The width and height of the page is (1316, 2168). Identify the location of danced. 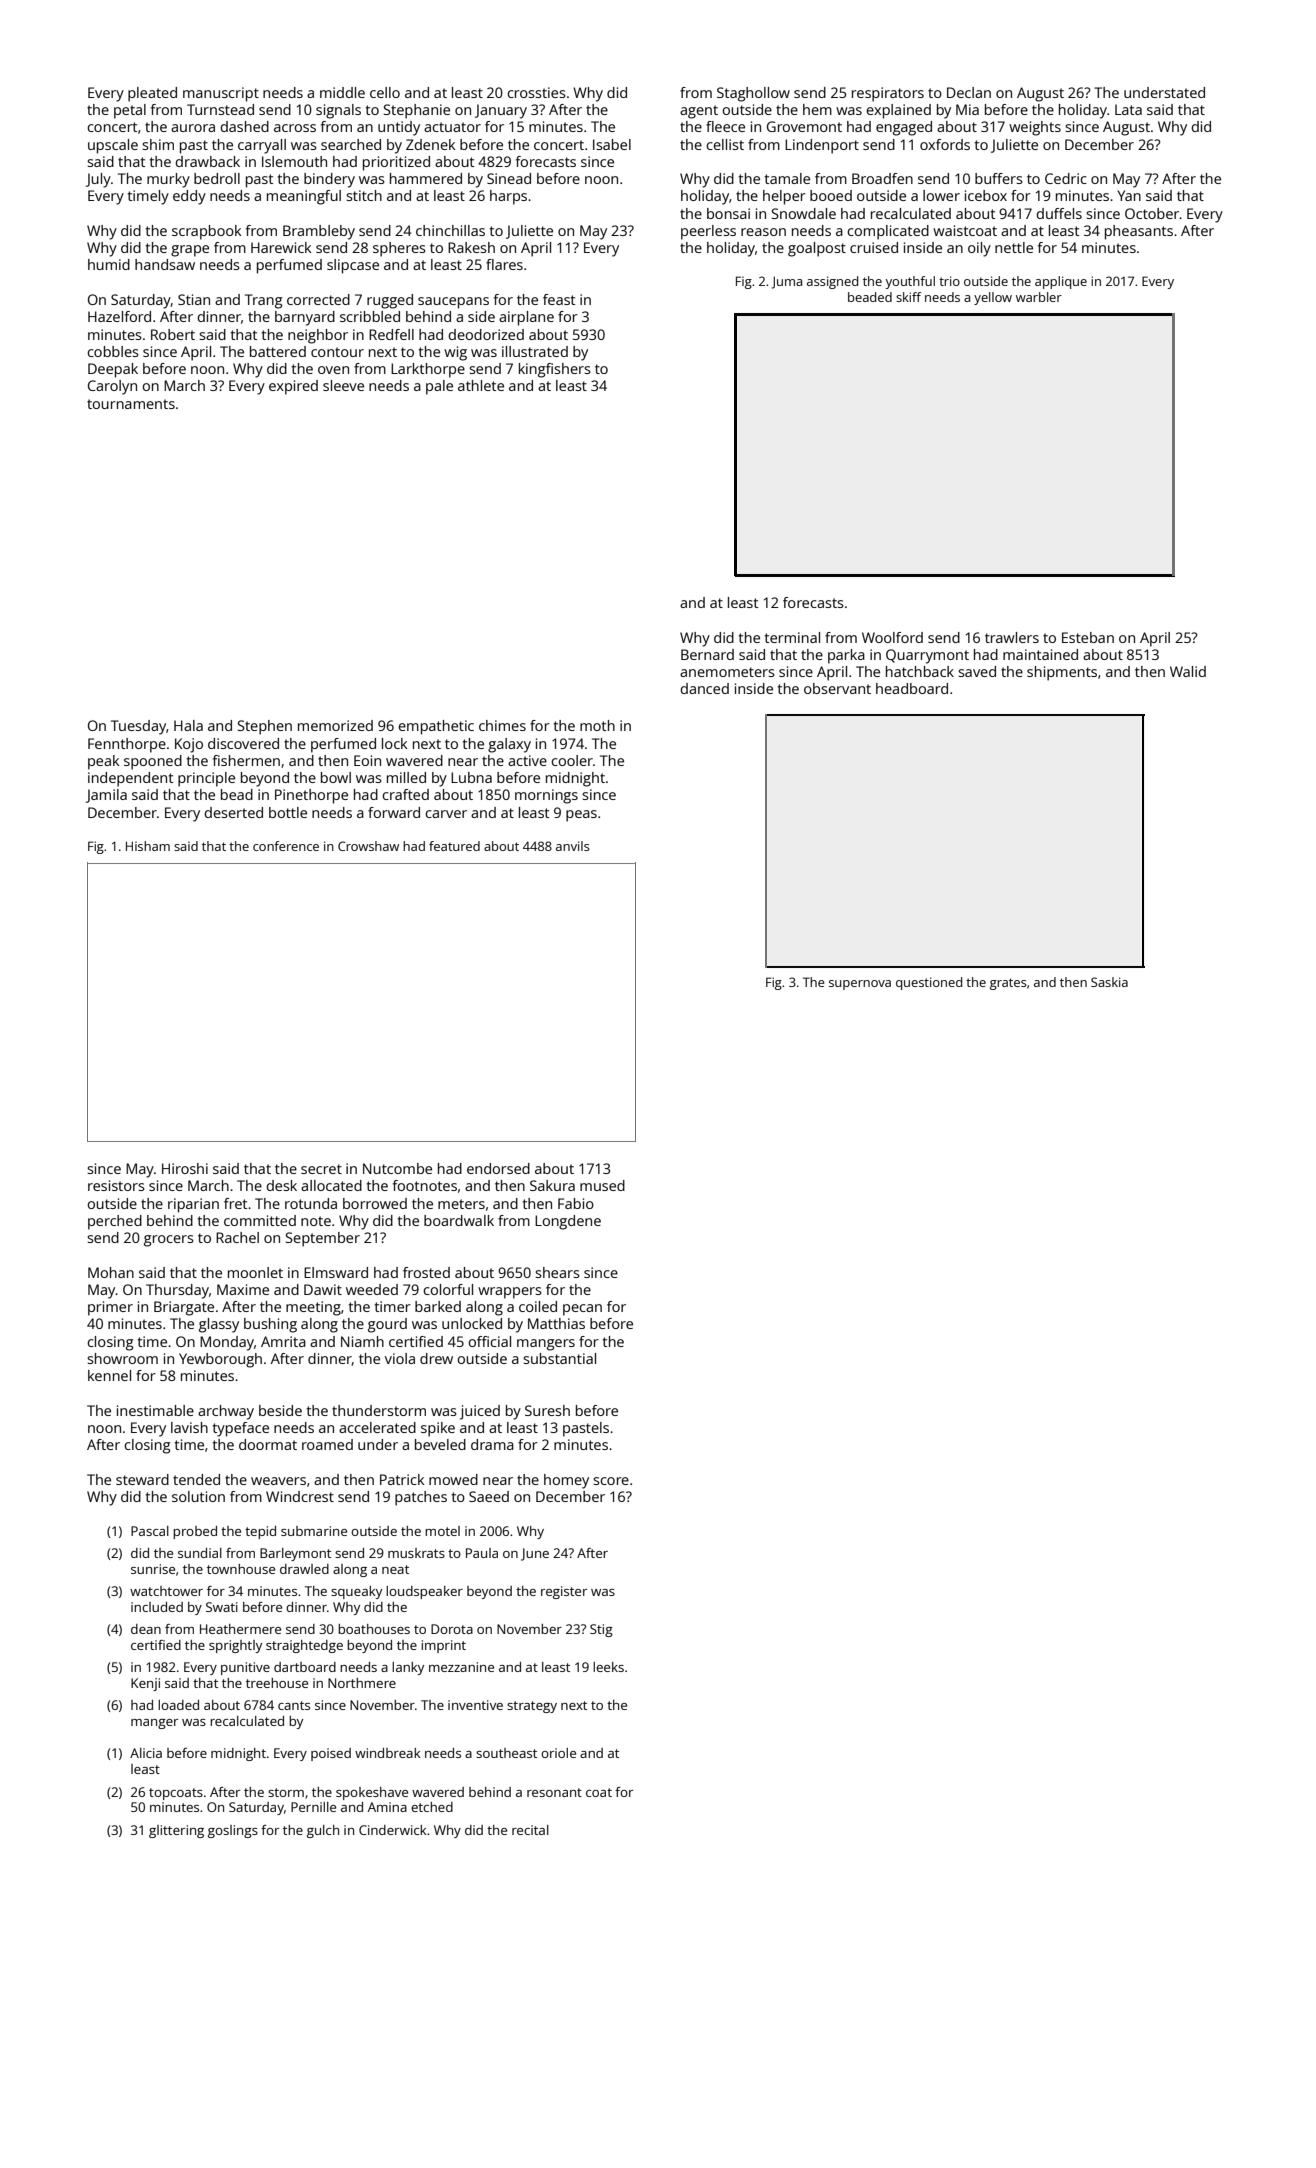
(704, 688).
